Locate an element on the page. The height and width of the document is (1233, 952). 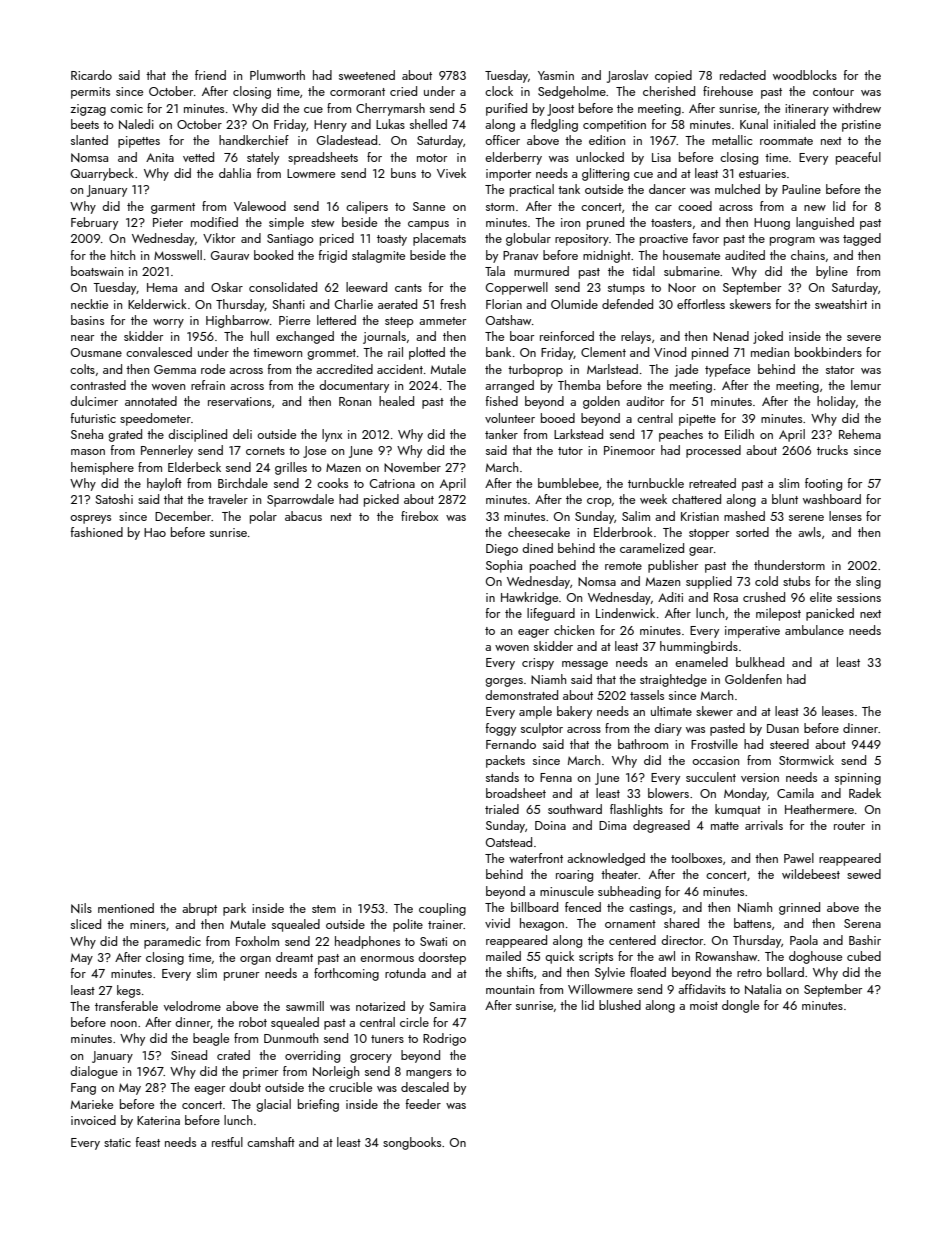
static is located at coordinates (117, 1142).
